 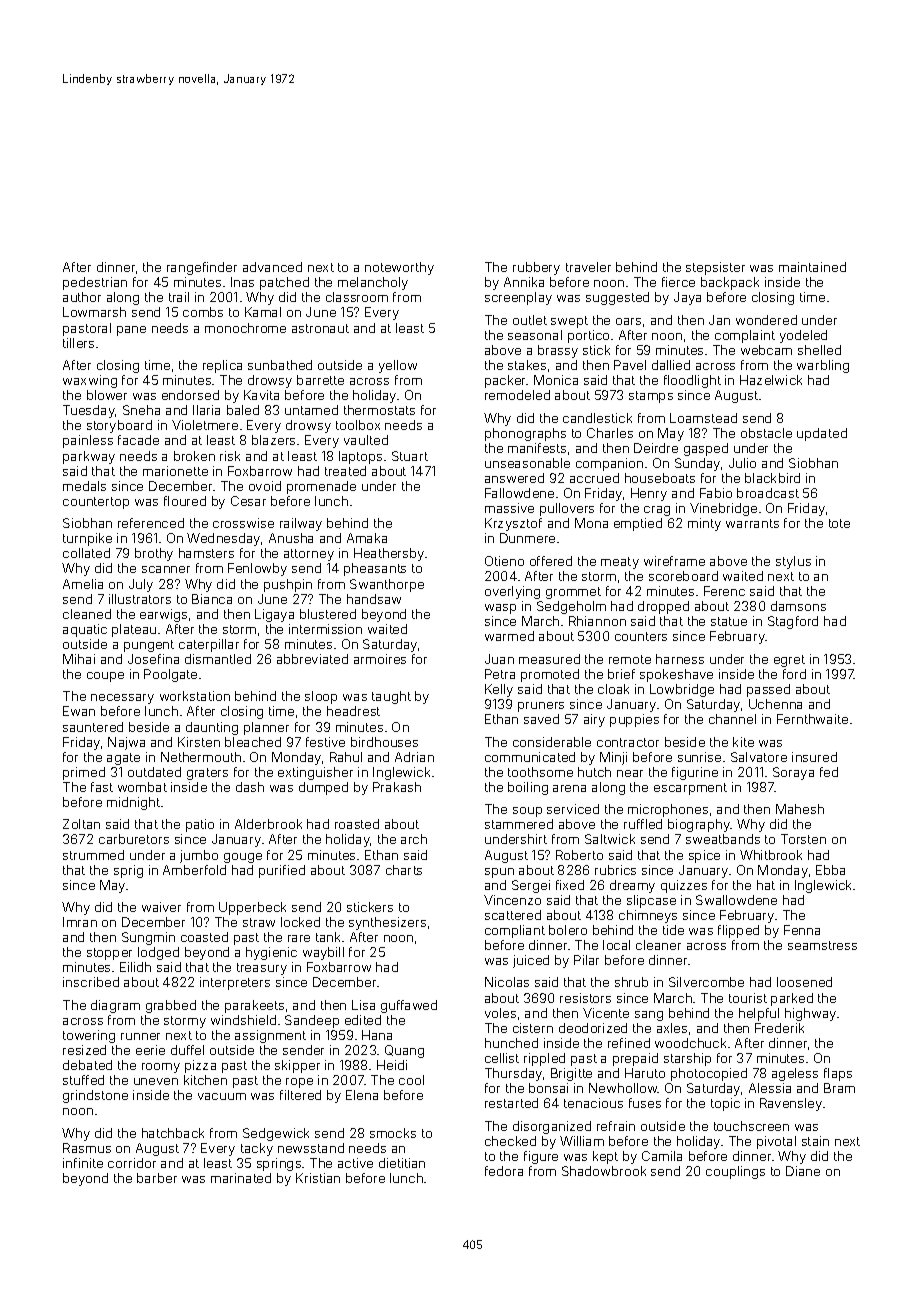 I want to click on cistern, so click(x=533, y=1028).
